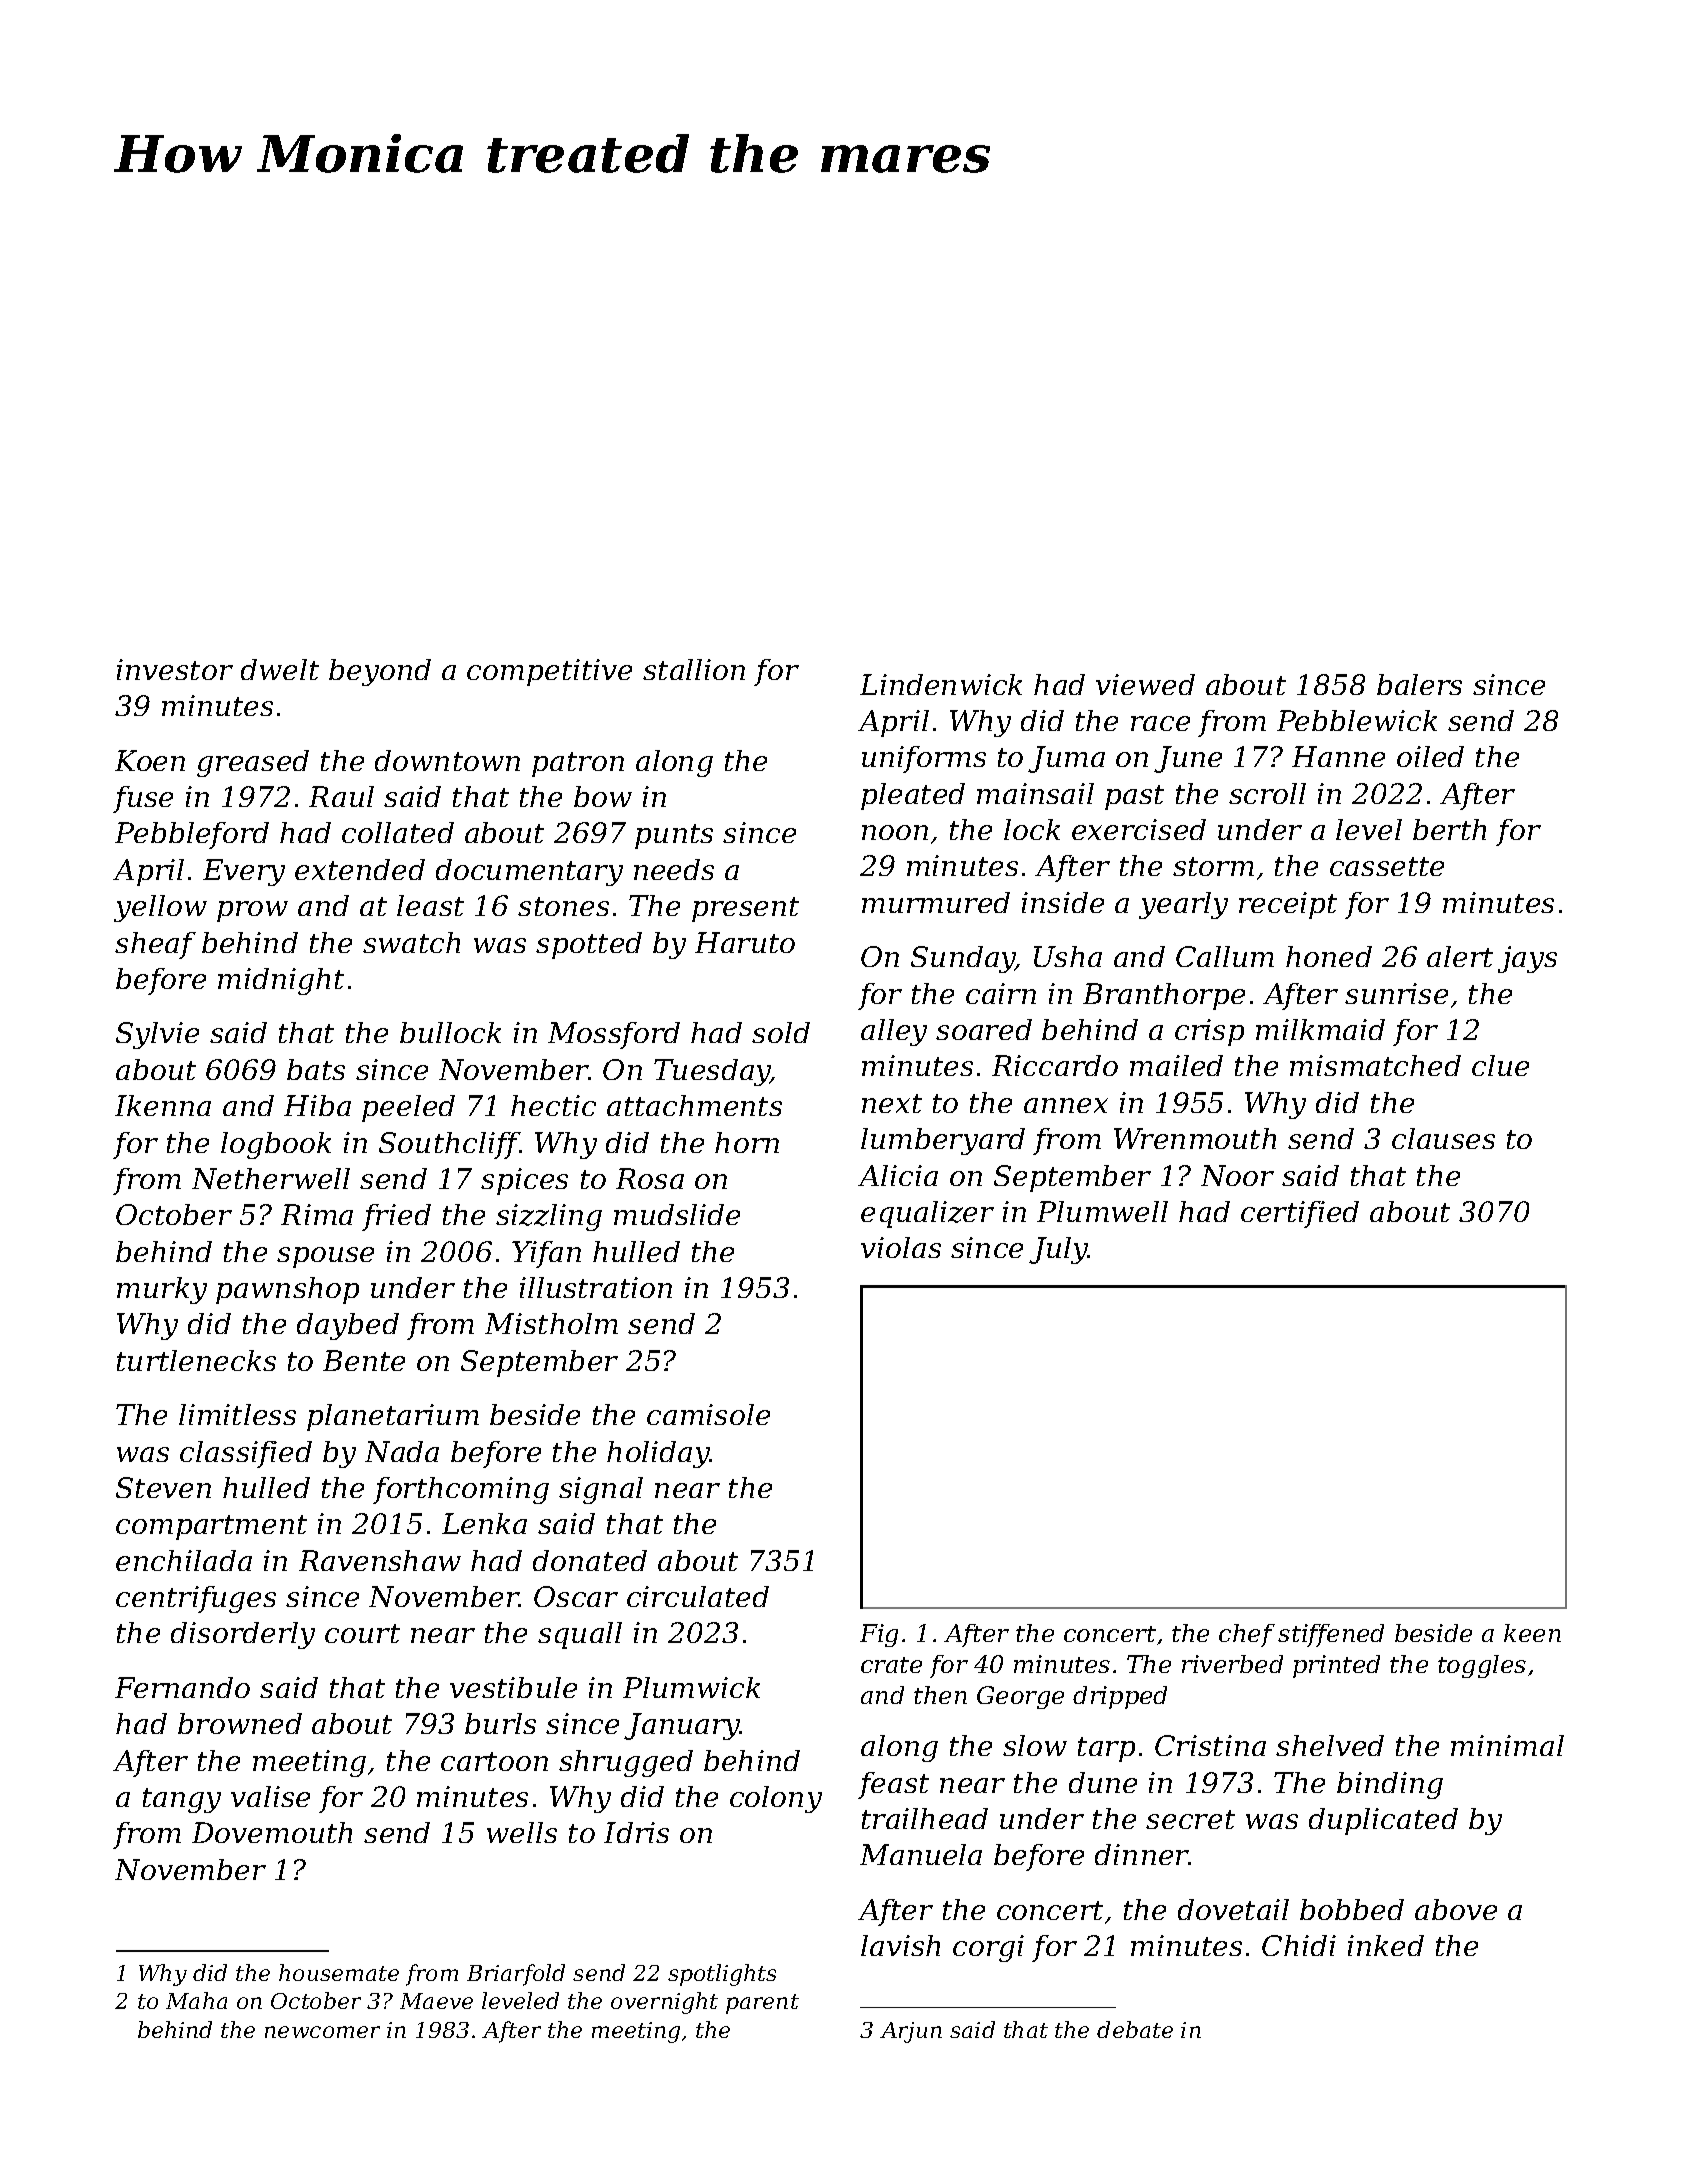 This screenshot has width=1683, height=2178. I want to click on Juma, so click(1066, 759).
